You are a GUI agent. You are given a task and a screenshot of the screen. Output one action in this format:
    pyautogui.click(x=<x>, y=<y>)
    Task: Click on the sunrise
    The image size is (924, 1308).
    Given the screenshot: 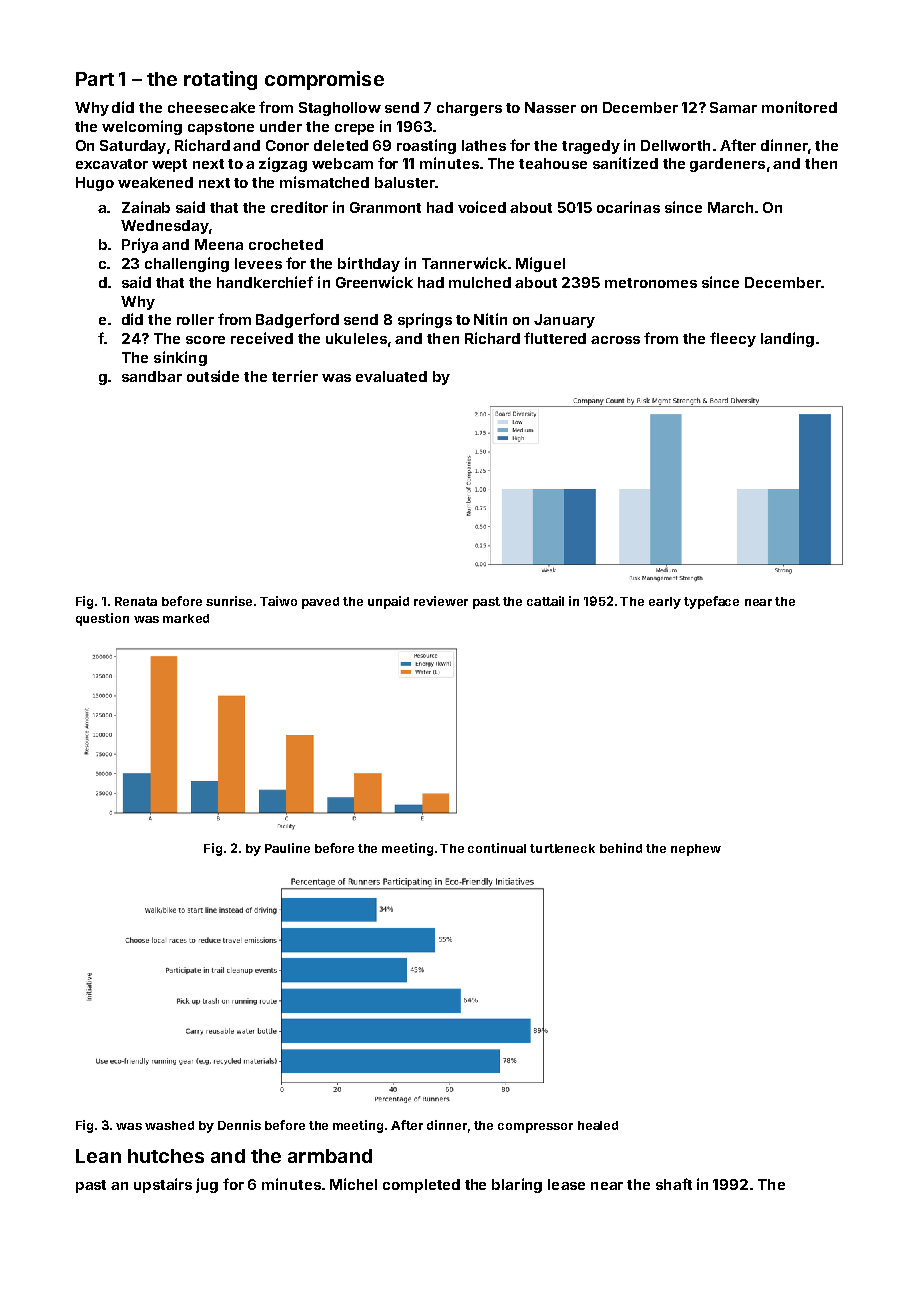 What is the action you would take?
    pyautogui.click(x=229, y=601)
